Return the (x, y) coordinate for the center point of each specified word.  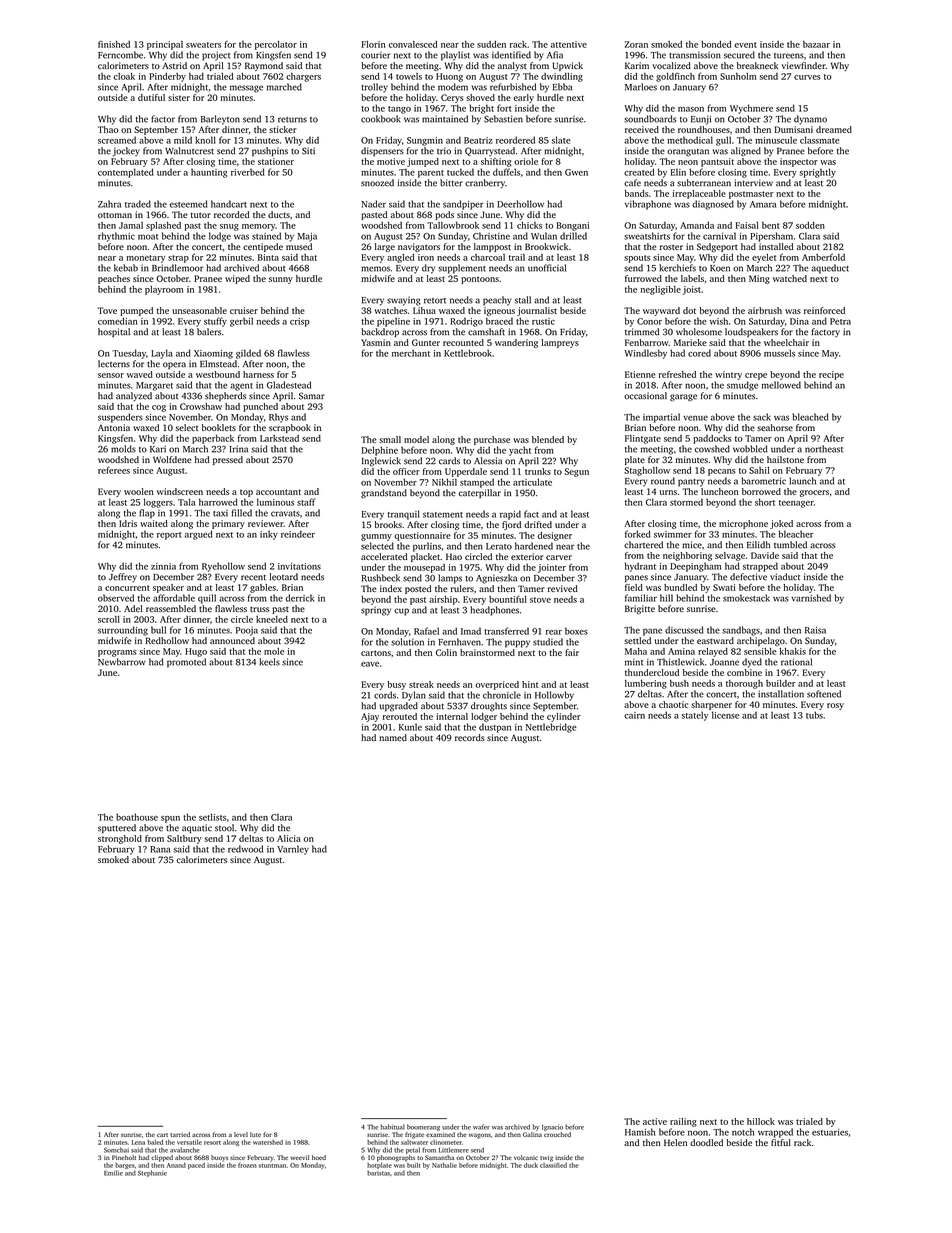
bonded (716, 44)
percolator (276, 45)
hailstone (785, 459)
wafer (481, 1127)
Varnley (293, 850)
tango (399, 110)
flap (147, 514)
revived (563, 588)
